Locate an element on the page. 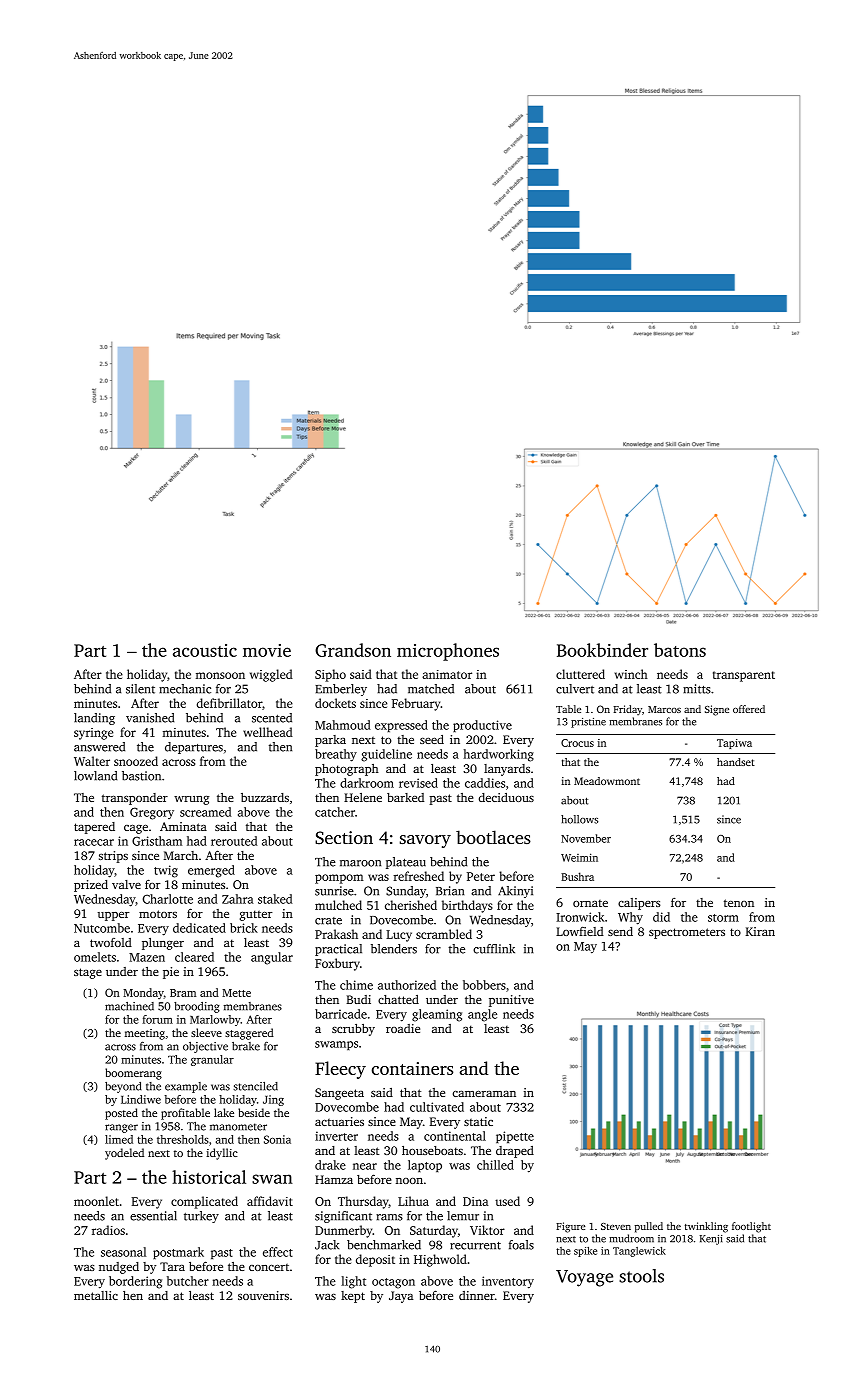  Meadowmont is located at coordinates (607, 781).
